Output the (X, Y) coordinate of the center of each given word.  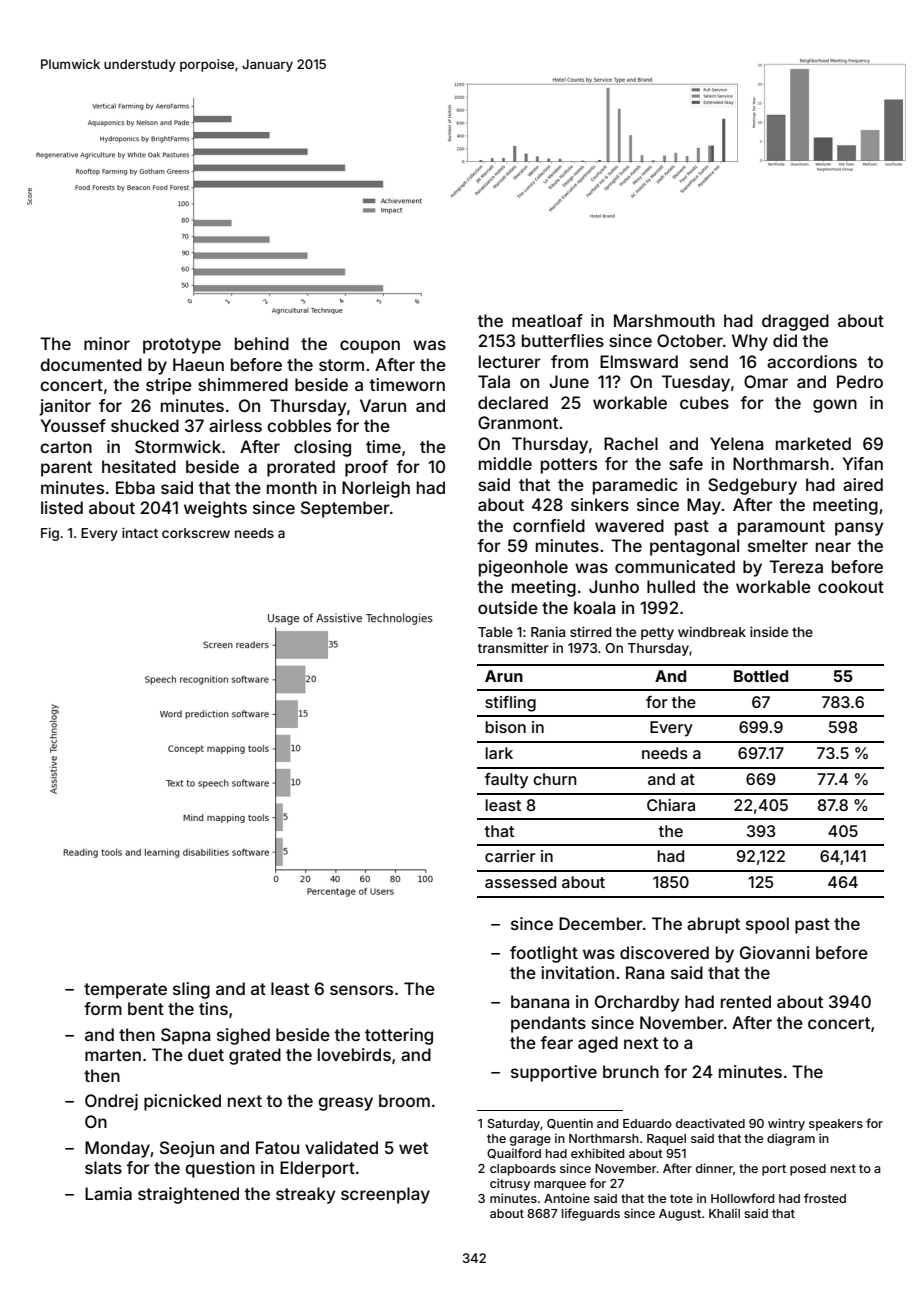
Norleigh (376, 489)
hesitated (139, 466)
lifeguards (591, 1214)
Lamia (108, 1193)
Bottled (761, 676)
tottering (399, 1036)
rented (746, 1001)
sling (191, 990)
